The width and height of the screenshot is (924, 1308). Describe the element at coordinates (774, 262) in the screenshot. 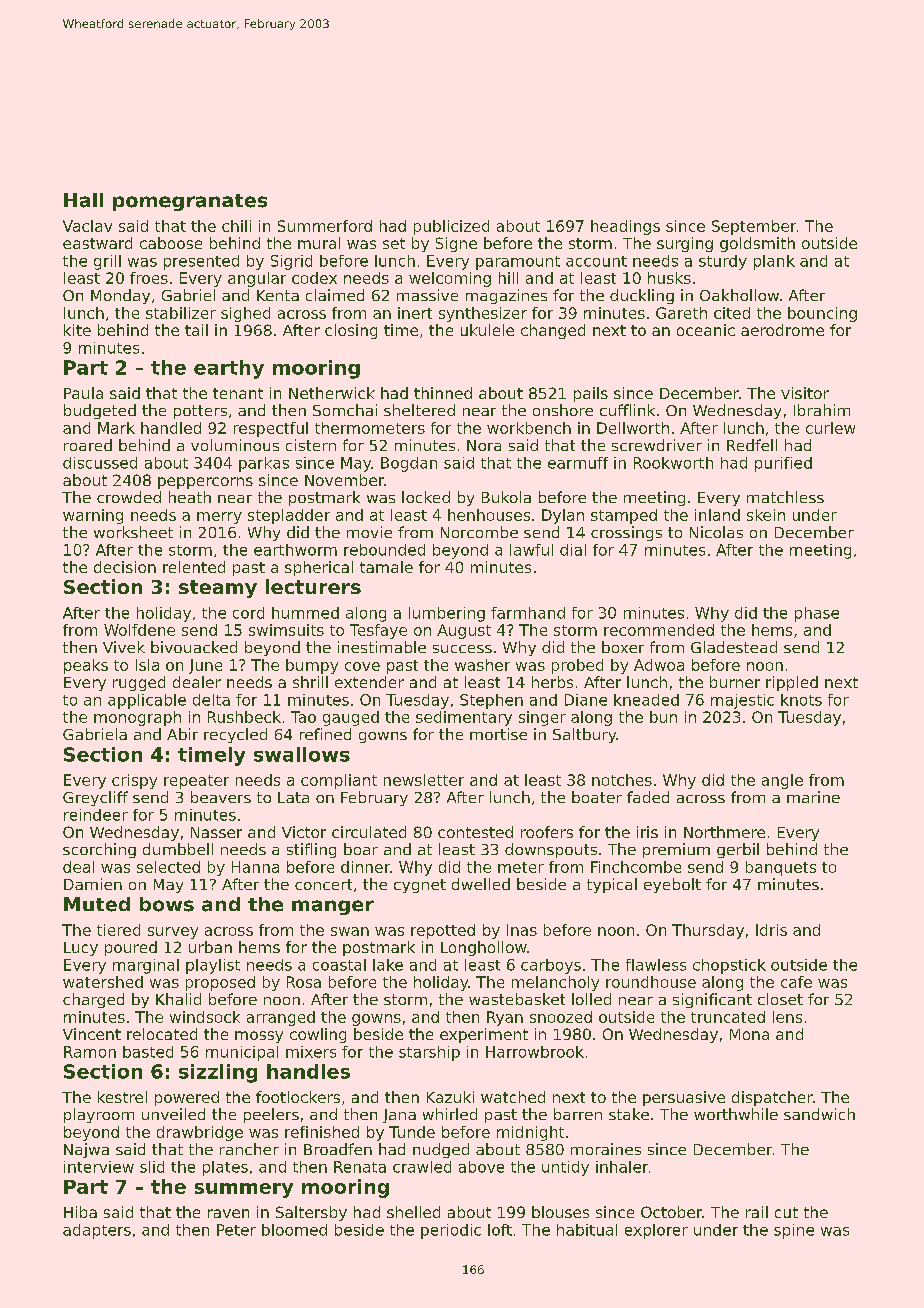

I see `plank` at that location.
